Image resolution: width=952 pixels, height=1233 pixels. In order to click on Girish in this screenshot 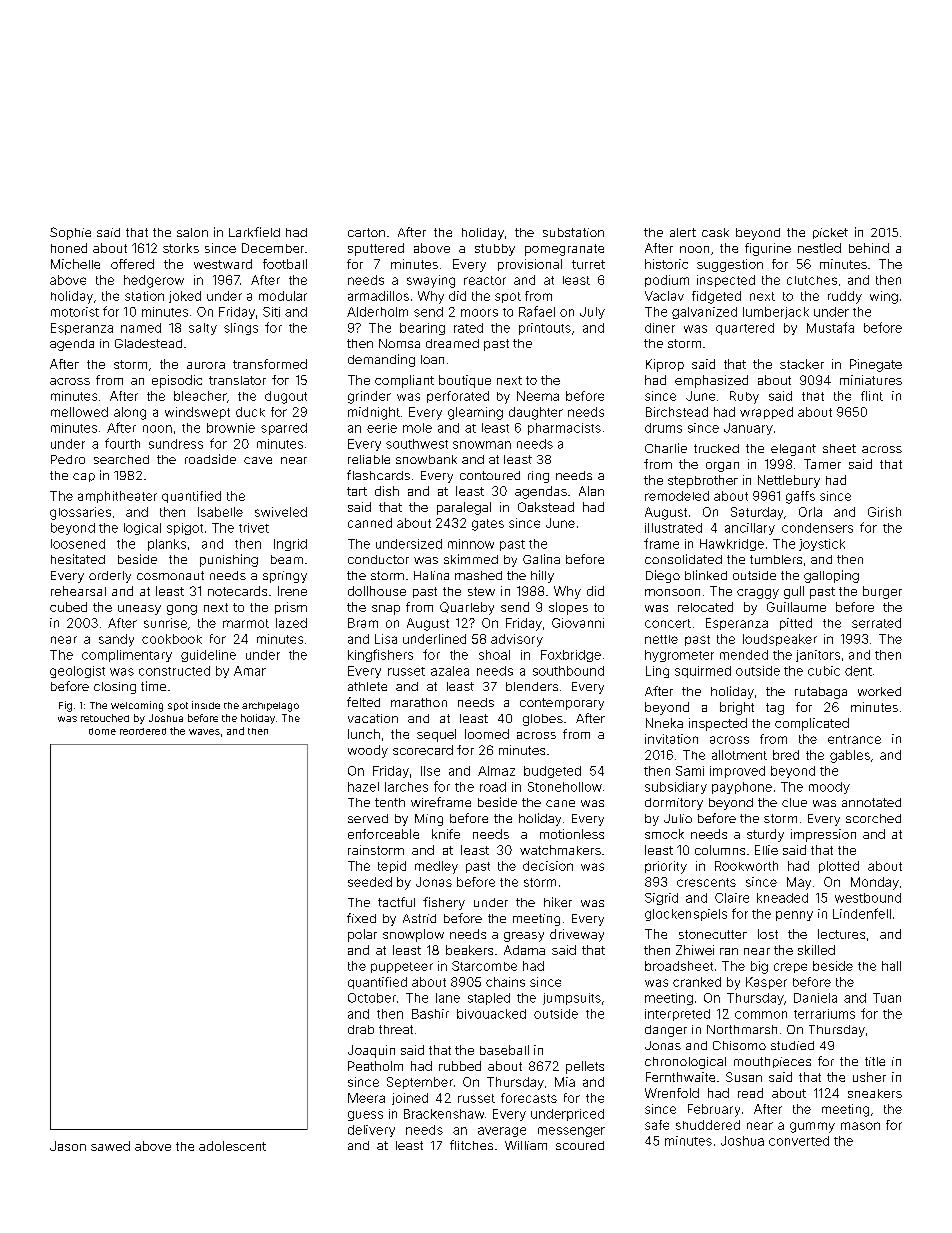, I will do `click(884, 512)`.
